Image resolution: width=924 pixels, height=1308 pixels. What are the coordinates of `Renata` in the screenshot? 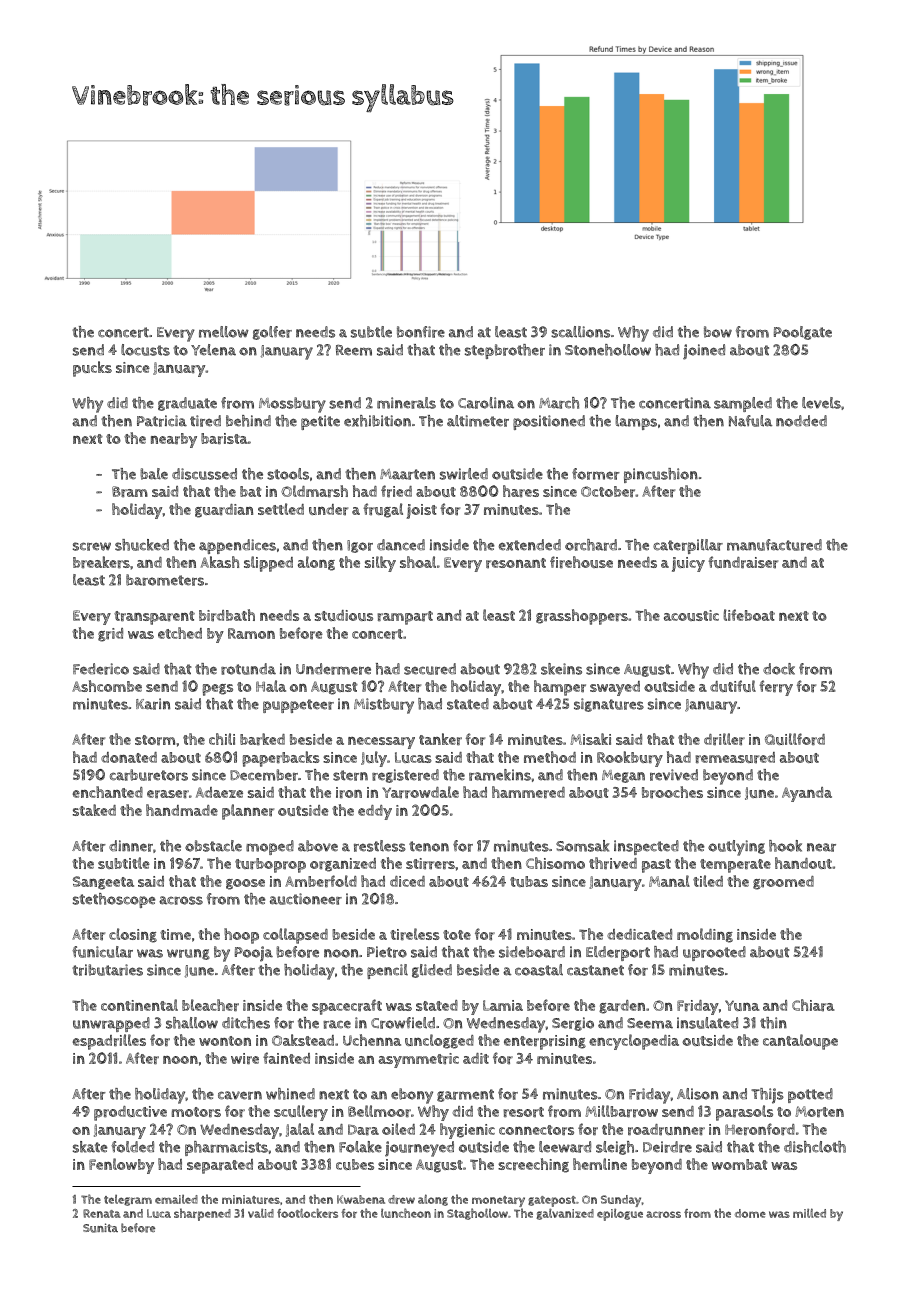 It's located at (102, 1213).
